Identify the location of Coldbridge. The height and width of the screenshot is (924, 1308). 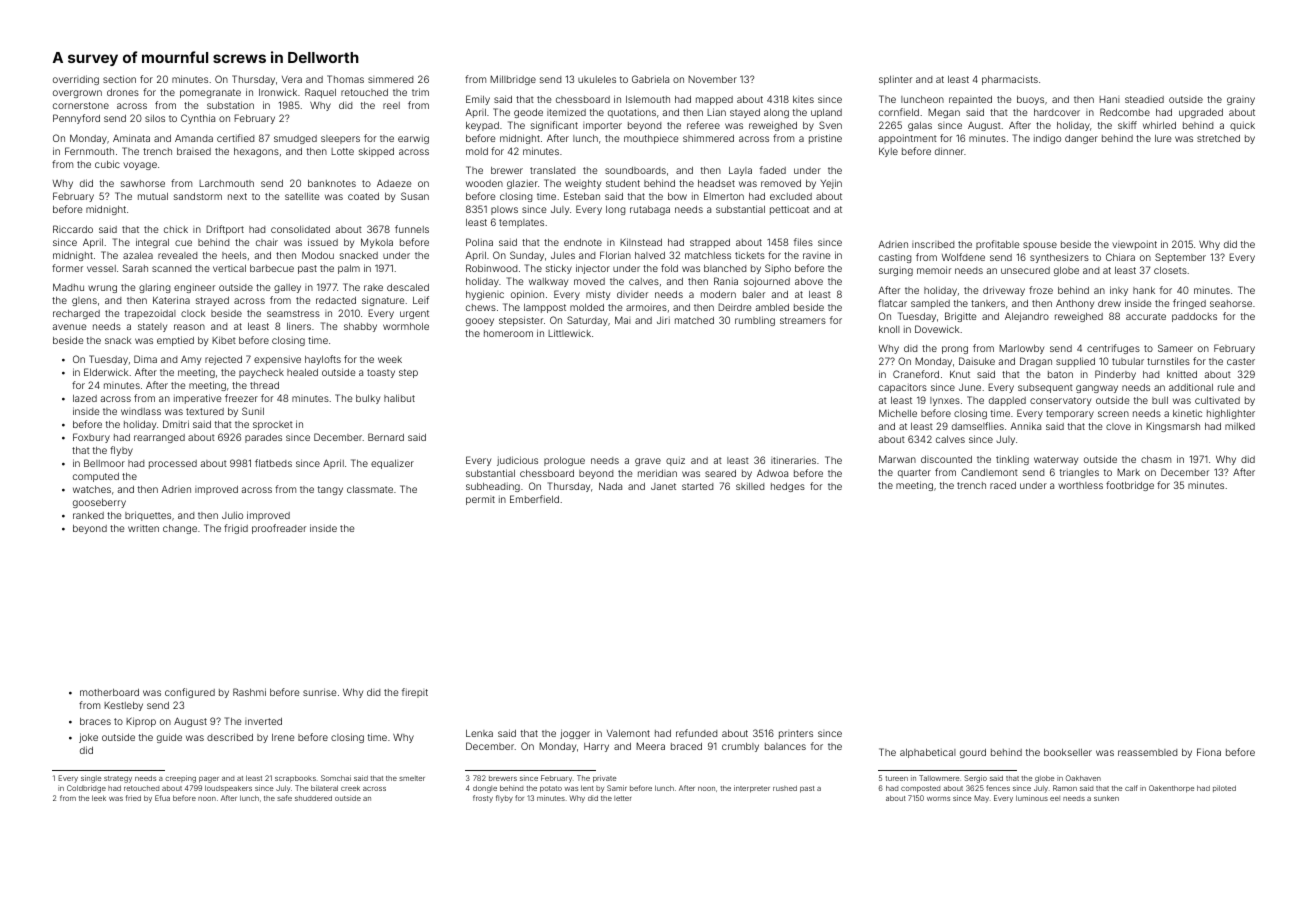
(86, 789).
